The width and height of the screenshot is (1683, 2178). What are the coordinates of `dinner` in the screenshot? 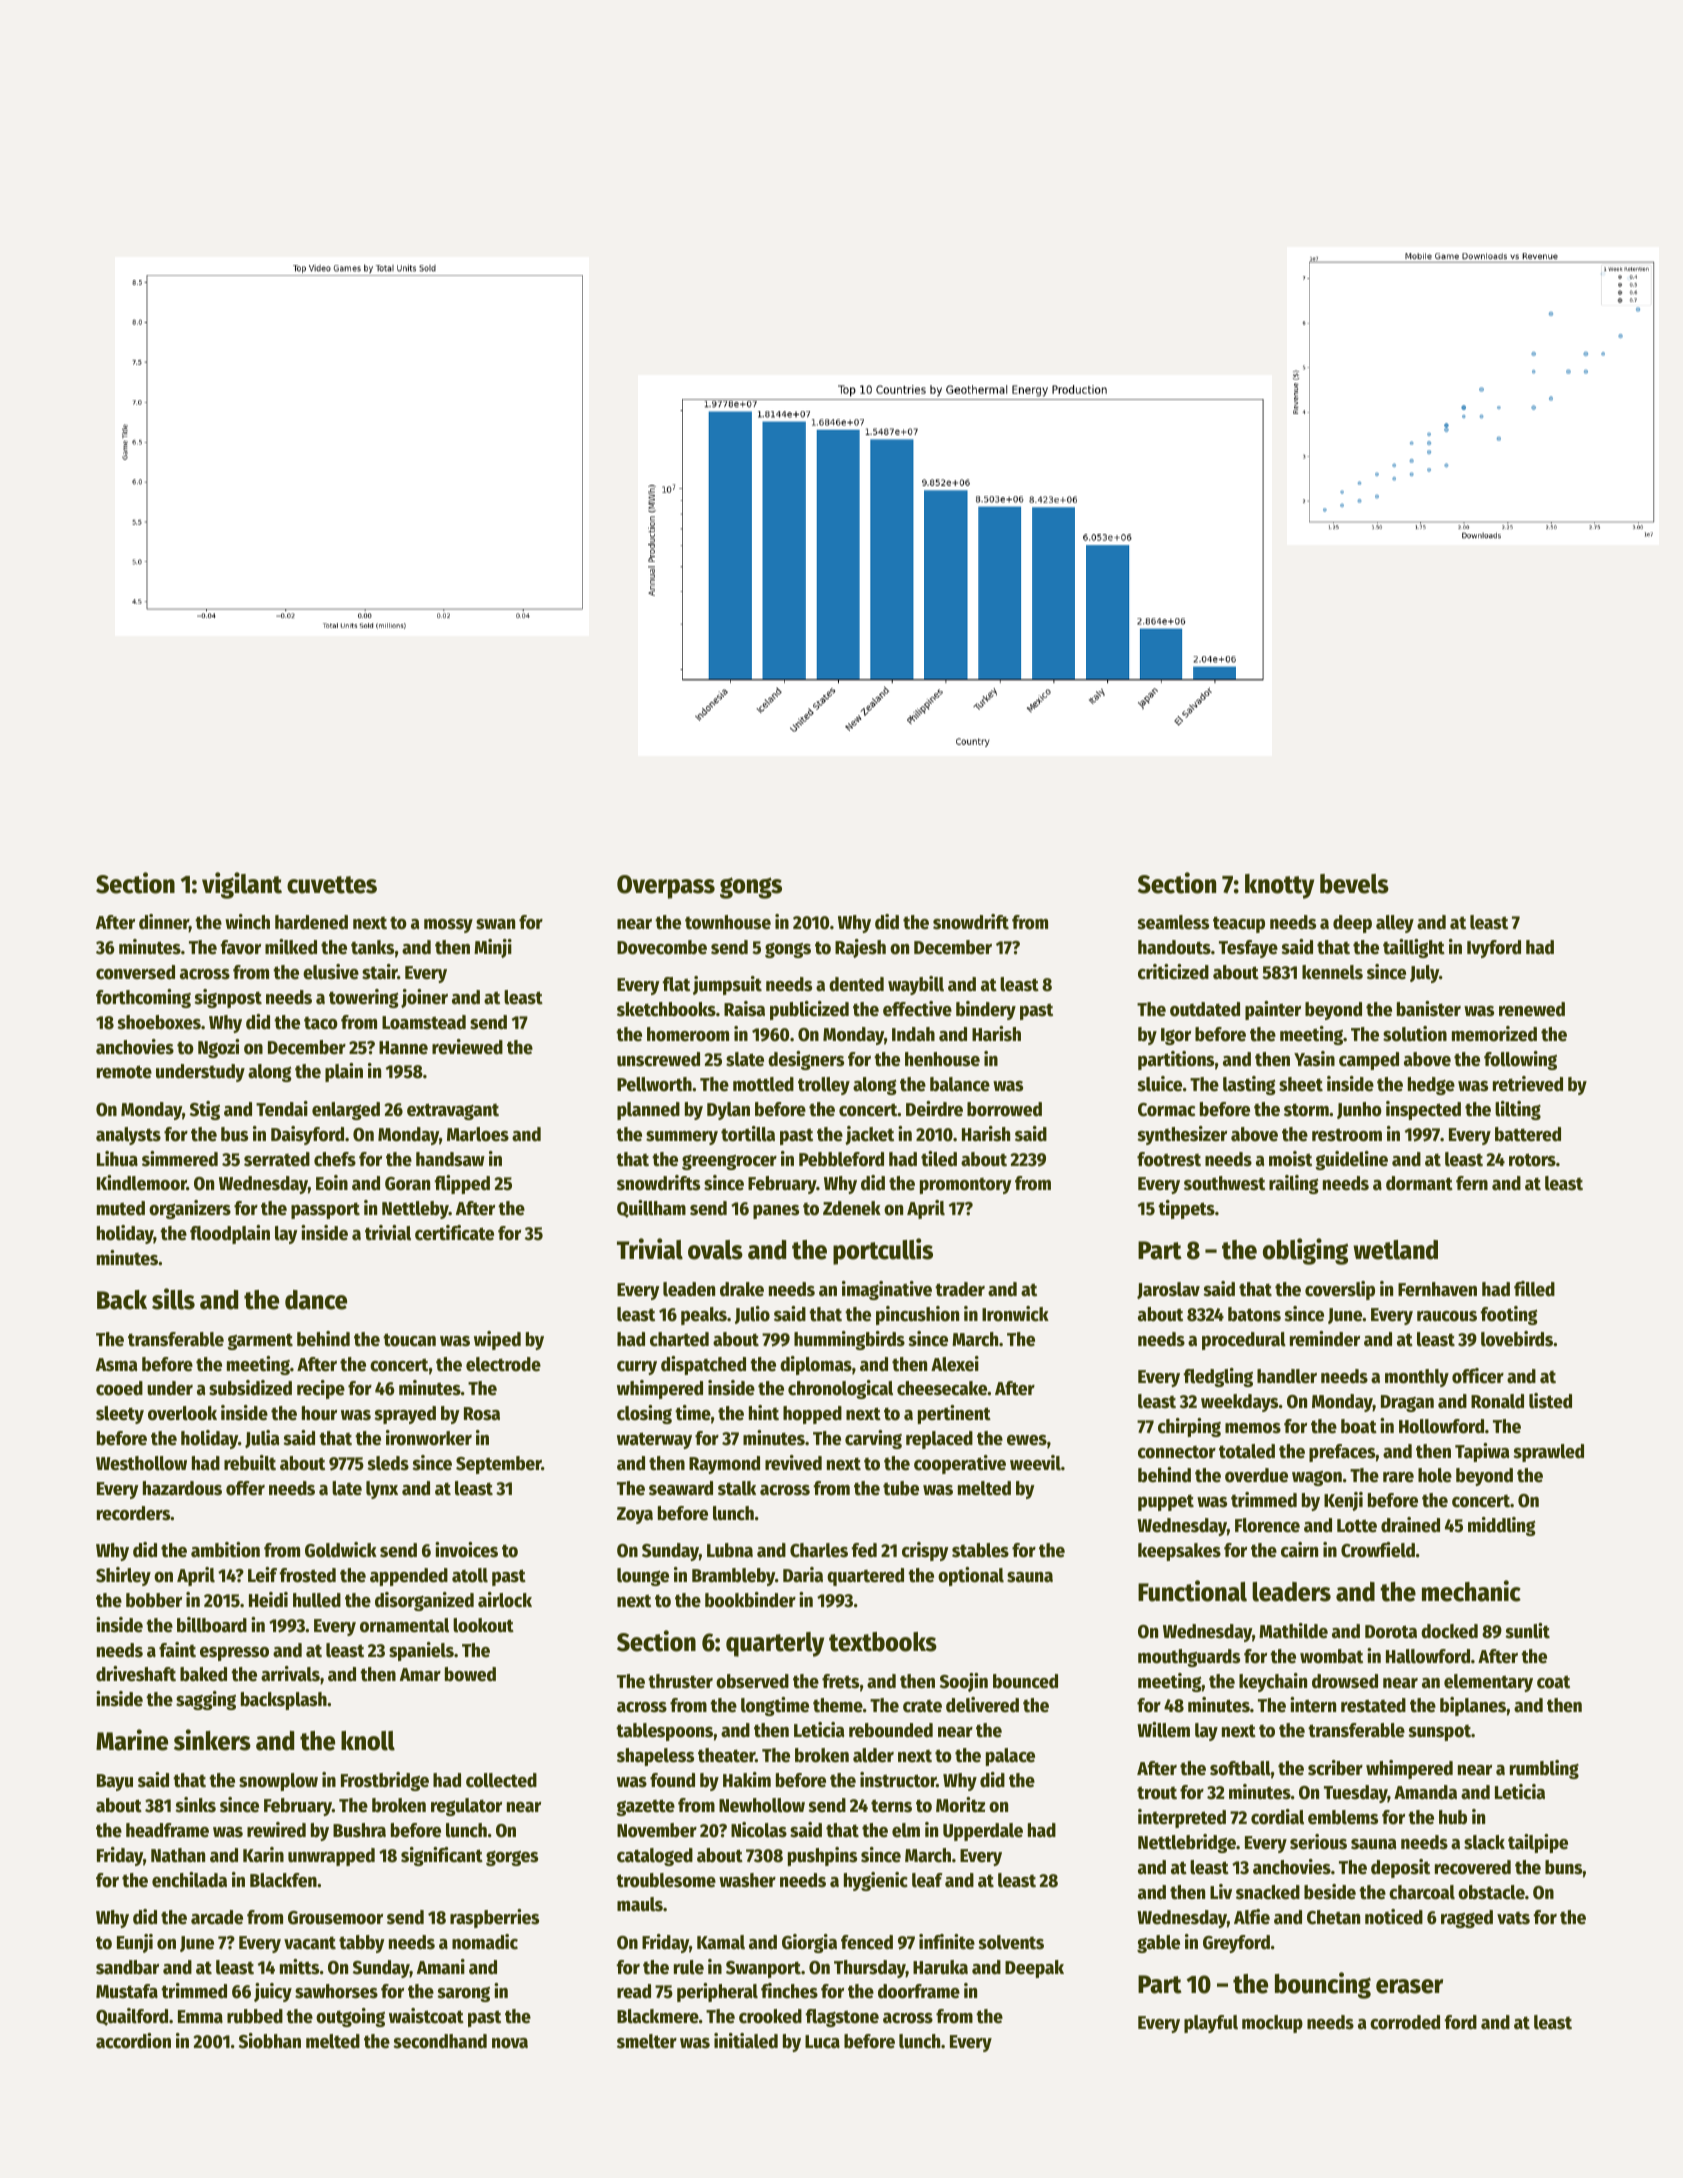 It's located at (164, 923).
